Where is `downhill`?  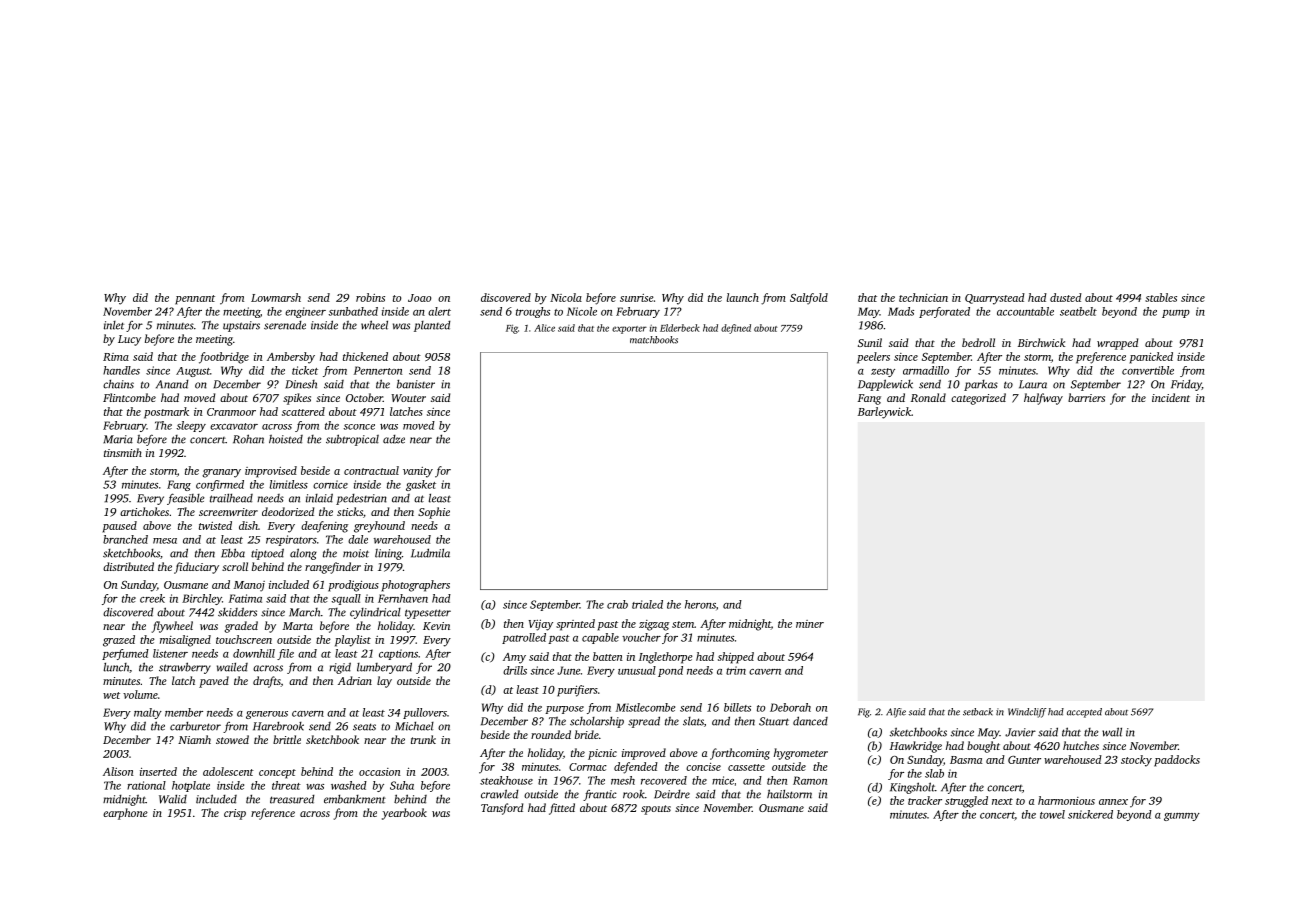 downhill is located at coordinates (254, 653).
